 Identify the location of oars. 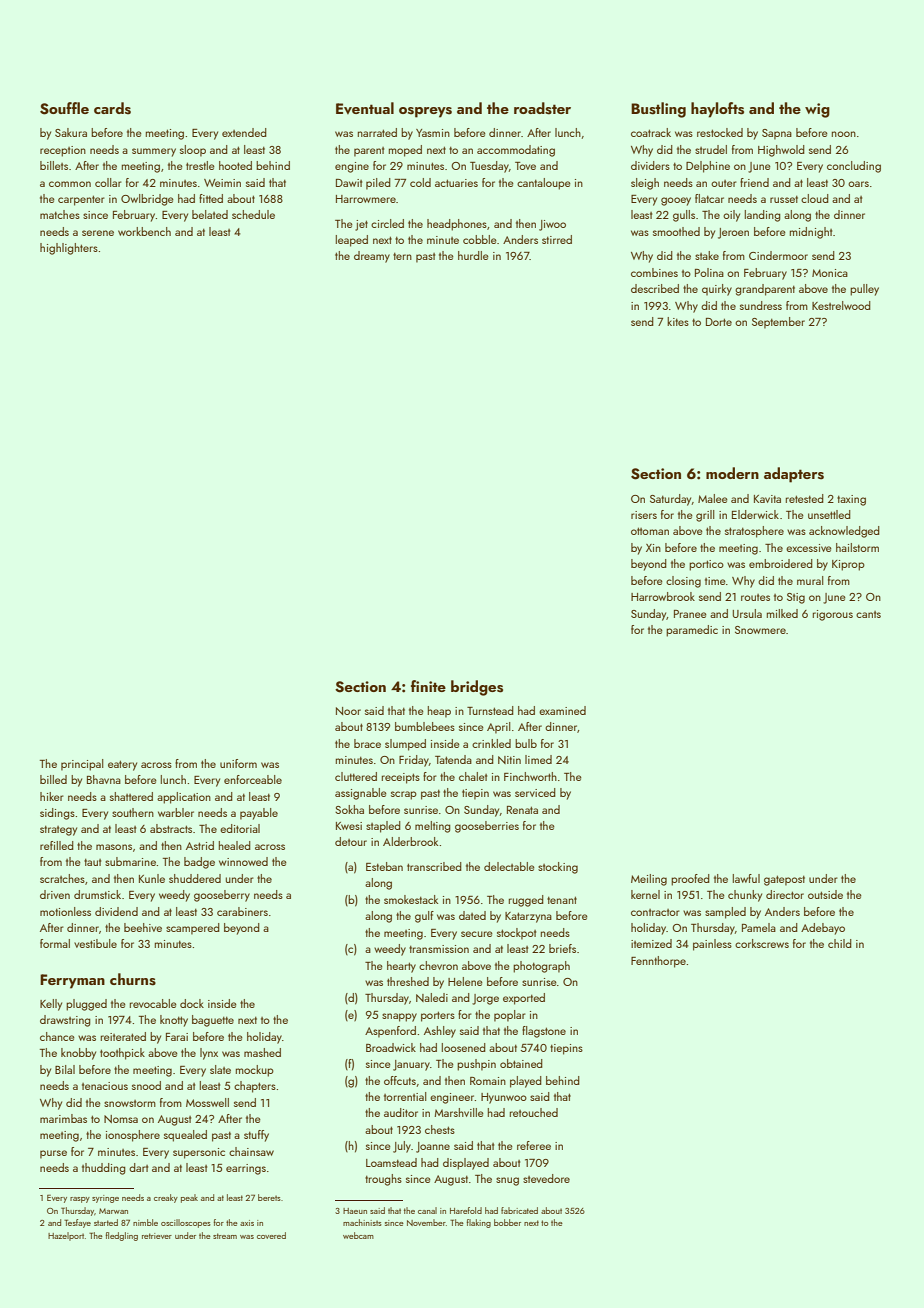
(858, 184).
